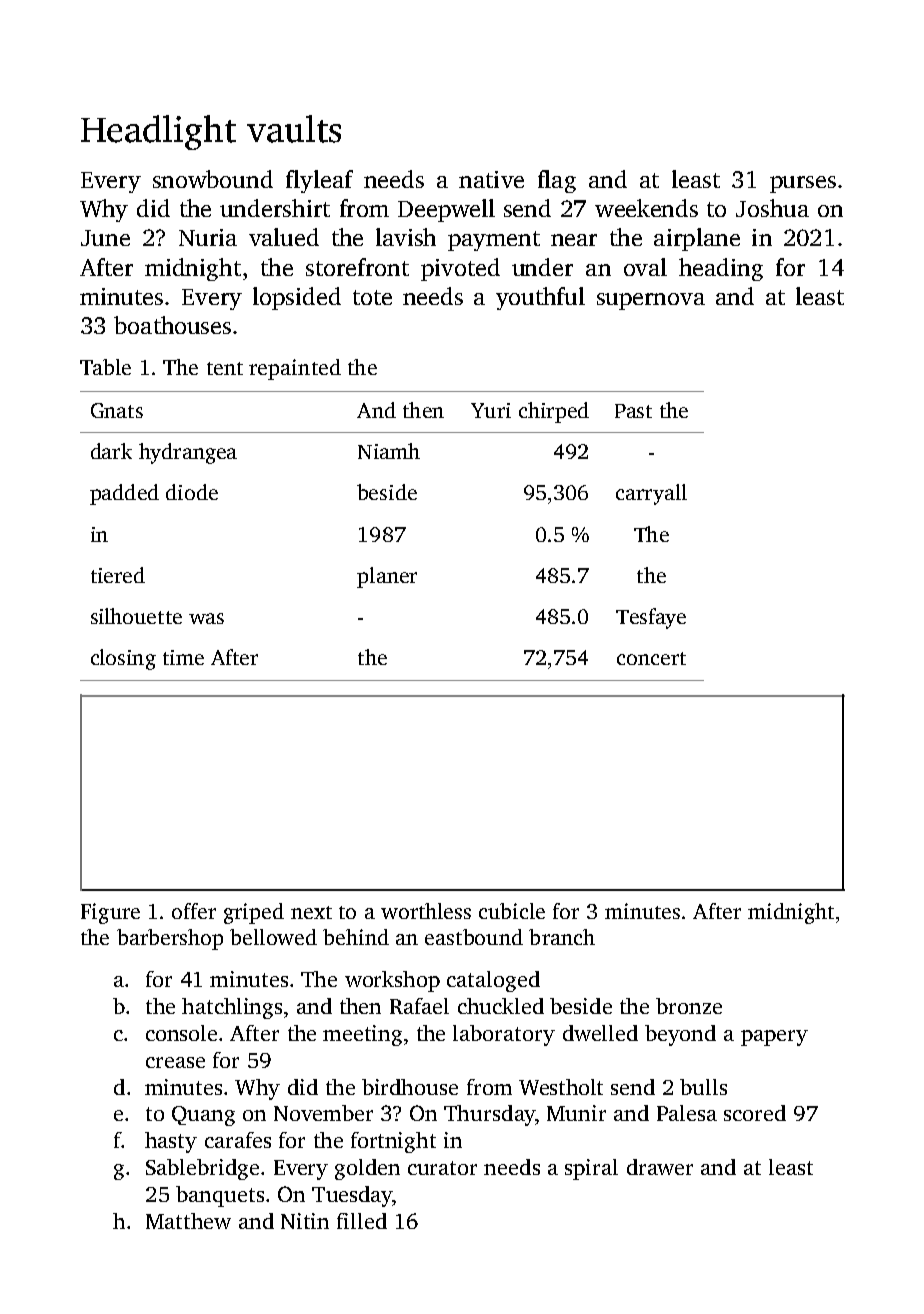  What do you see at coordinates (284, 237) in the document?
I see `valued` at bounding box center [284, 237].
